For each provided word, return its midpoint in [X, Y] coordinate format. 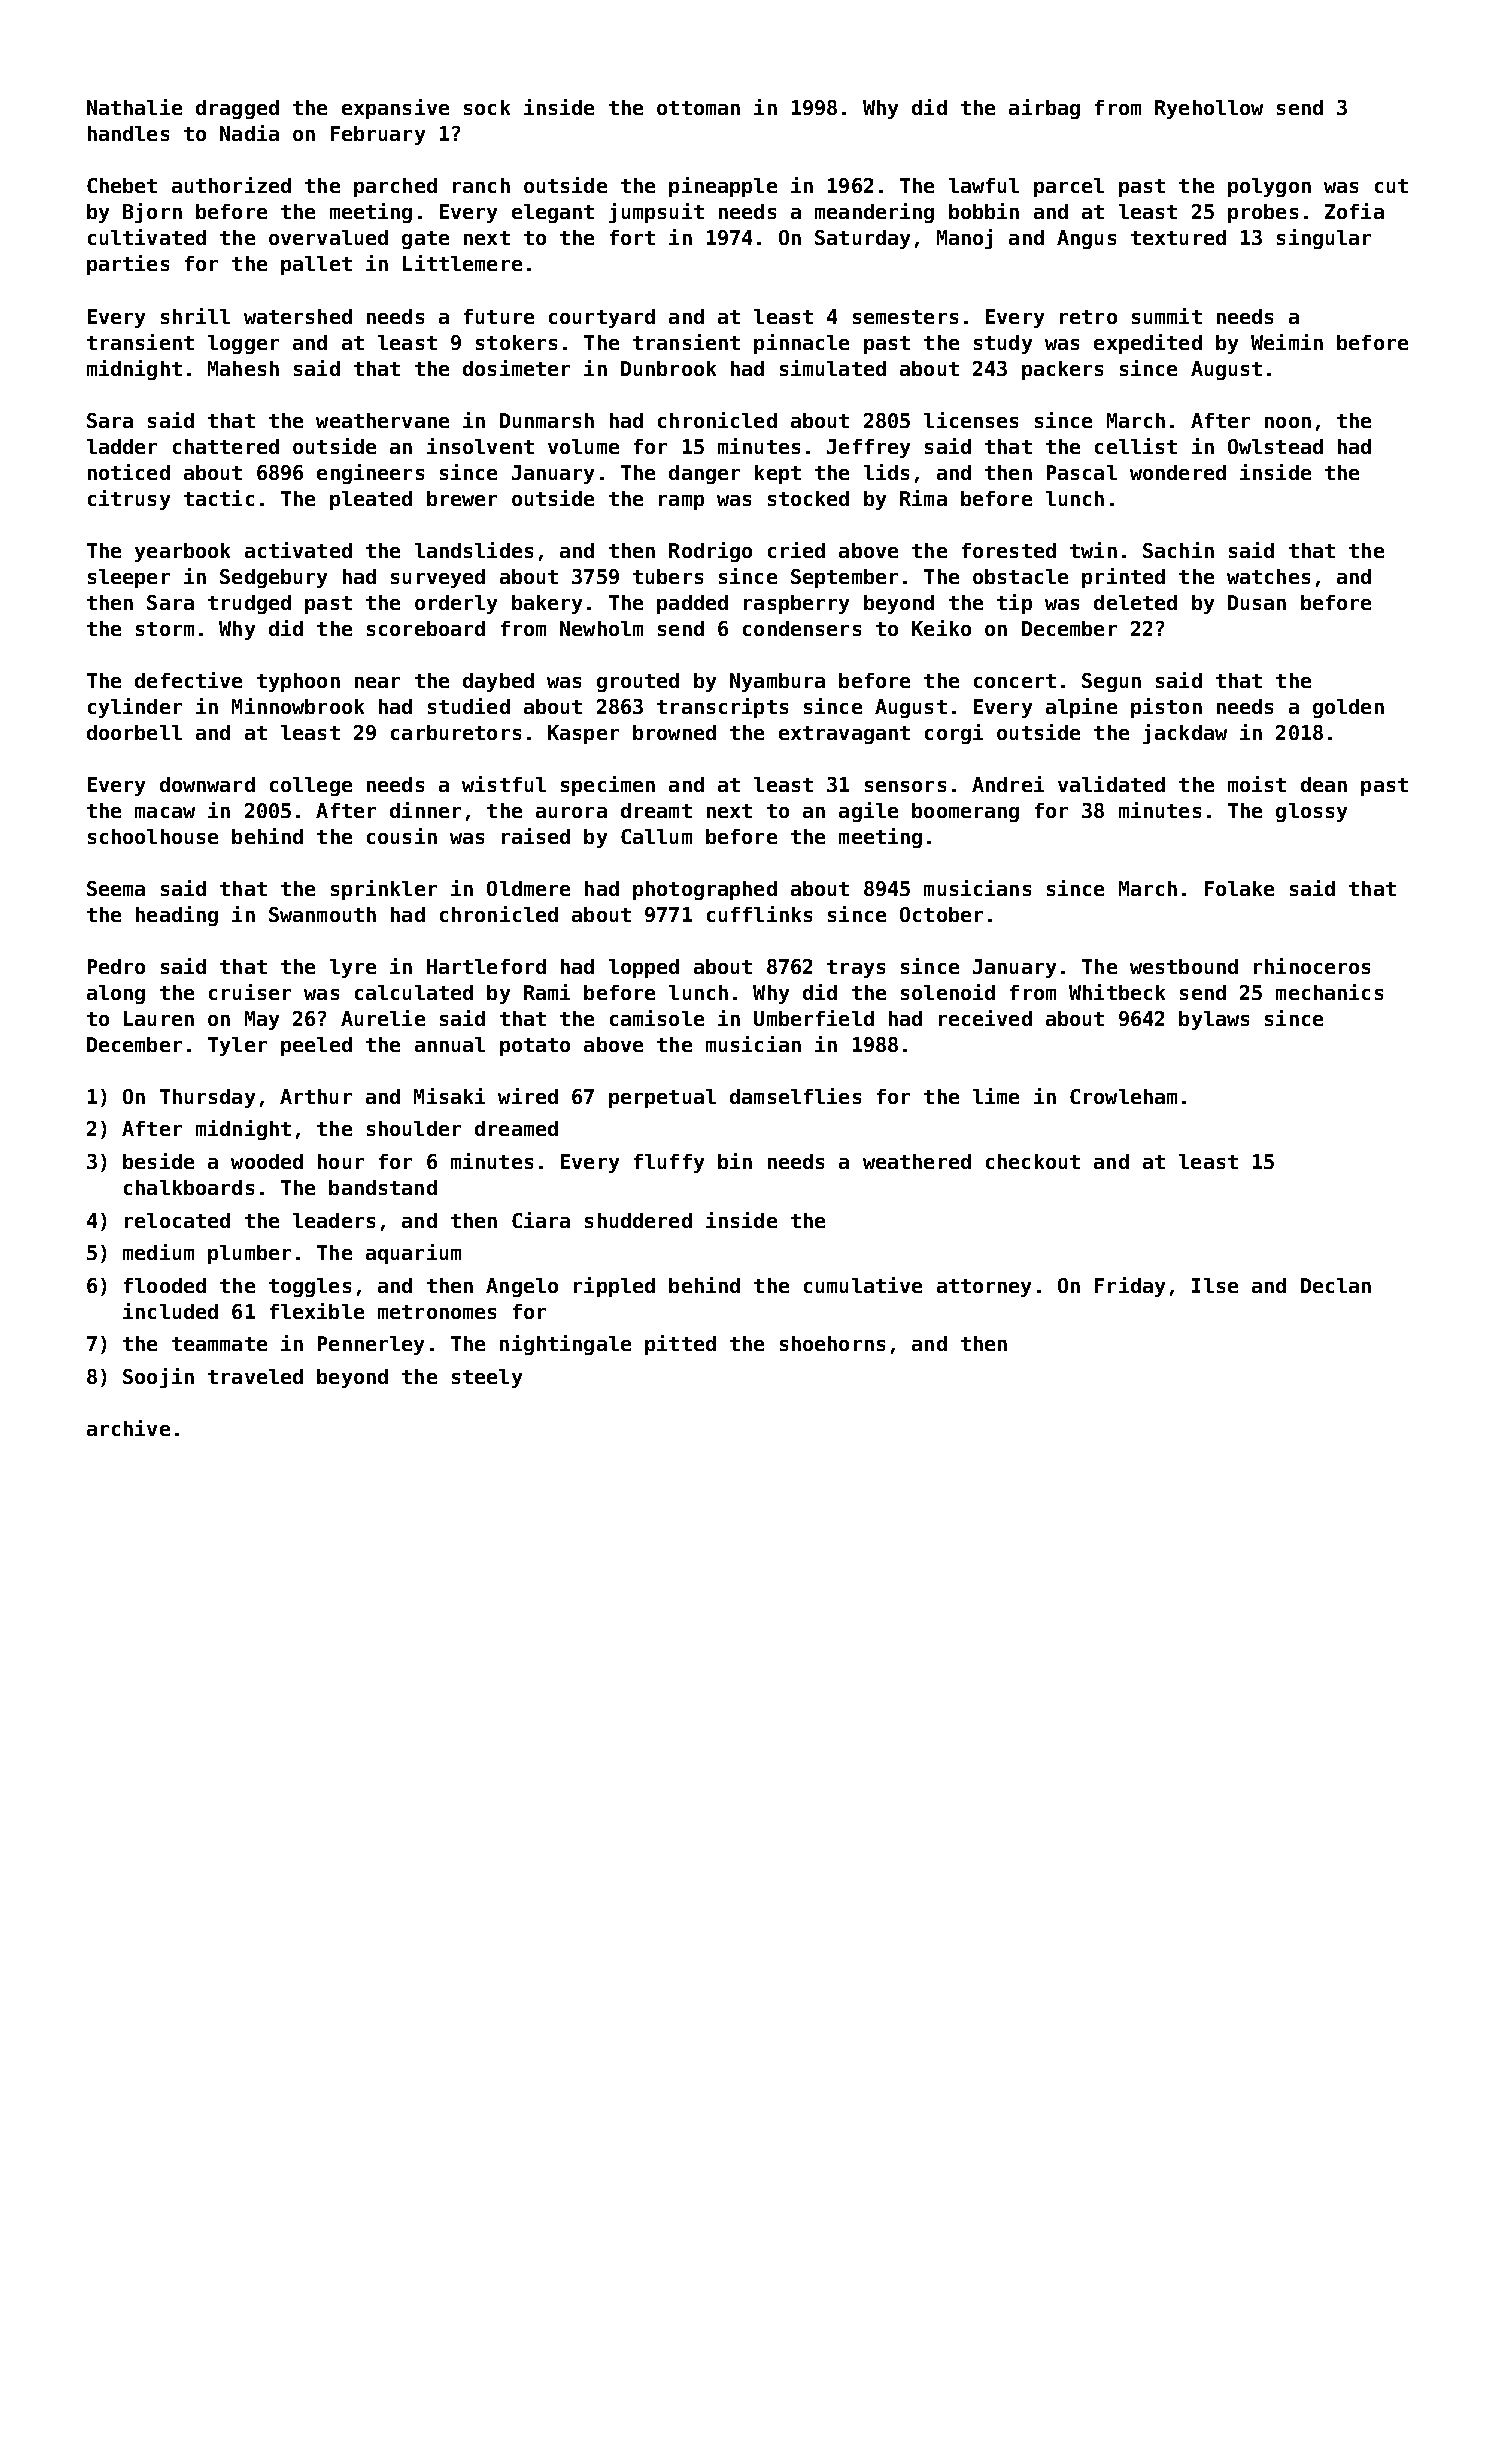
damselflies [795, 1096]
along [116, 994]
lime [996, 1096]
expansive [395, 109]
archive [128, 1428]
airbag [1044, 109]
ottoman [698, 108]
